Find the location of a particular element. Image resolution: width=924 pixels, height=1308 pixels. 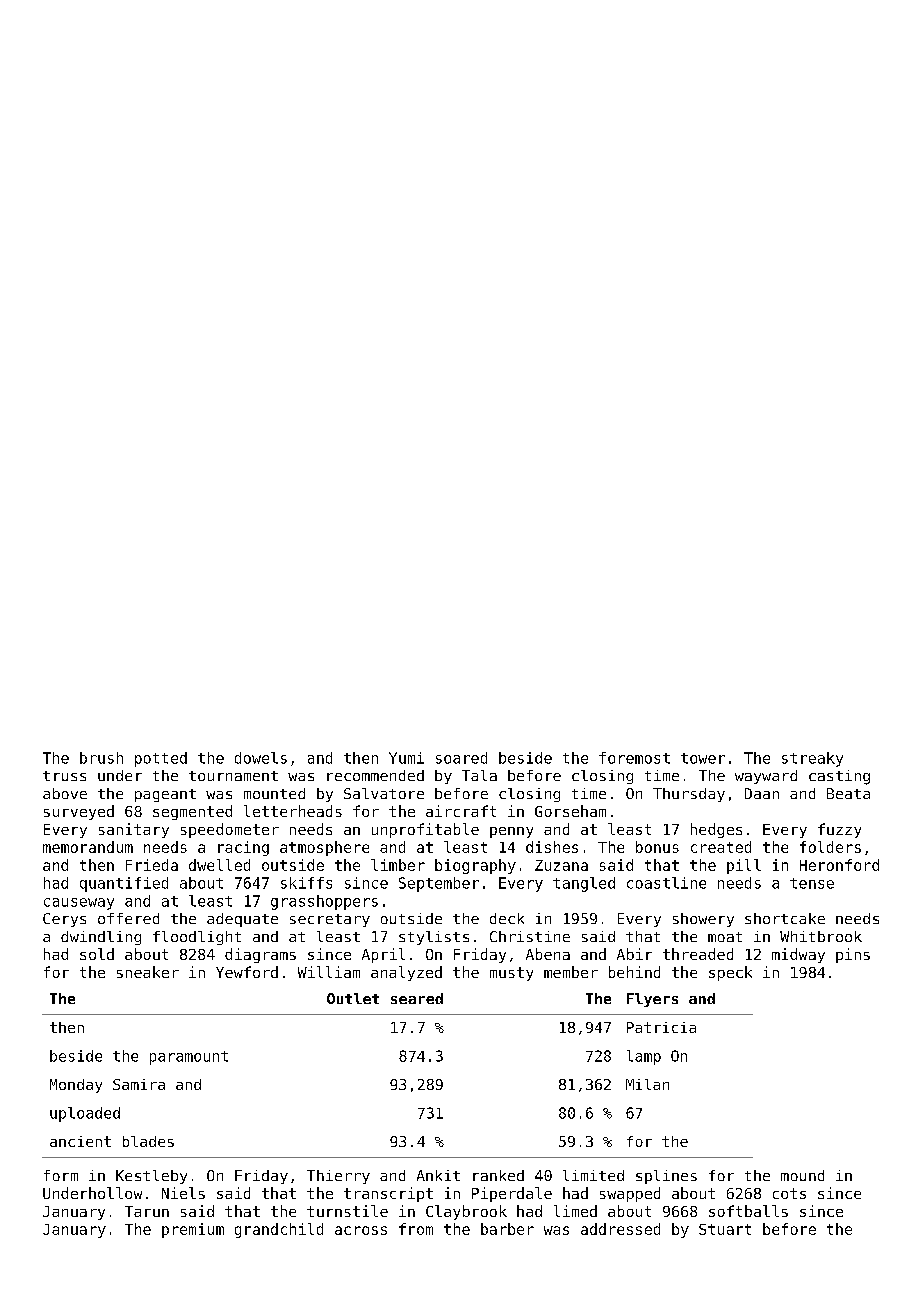

memorandum is located at coordinates (88, 847).
